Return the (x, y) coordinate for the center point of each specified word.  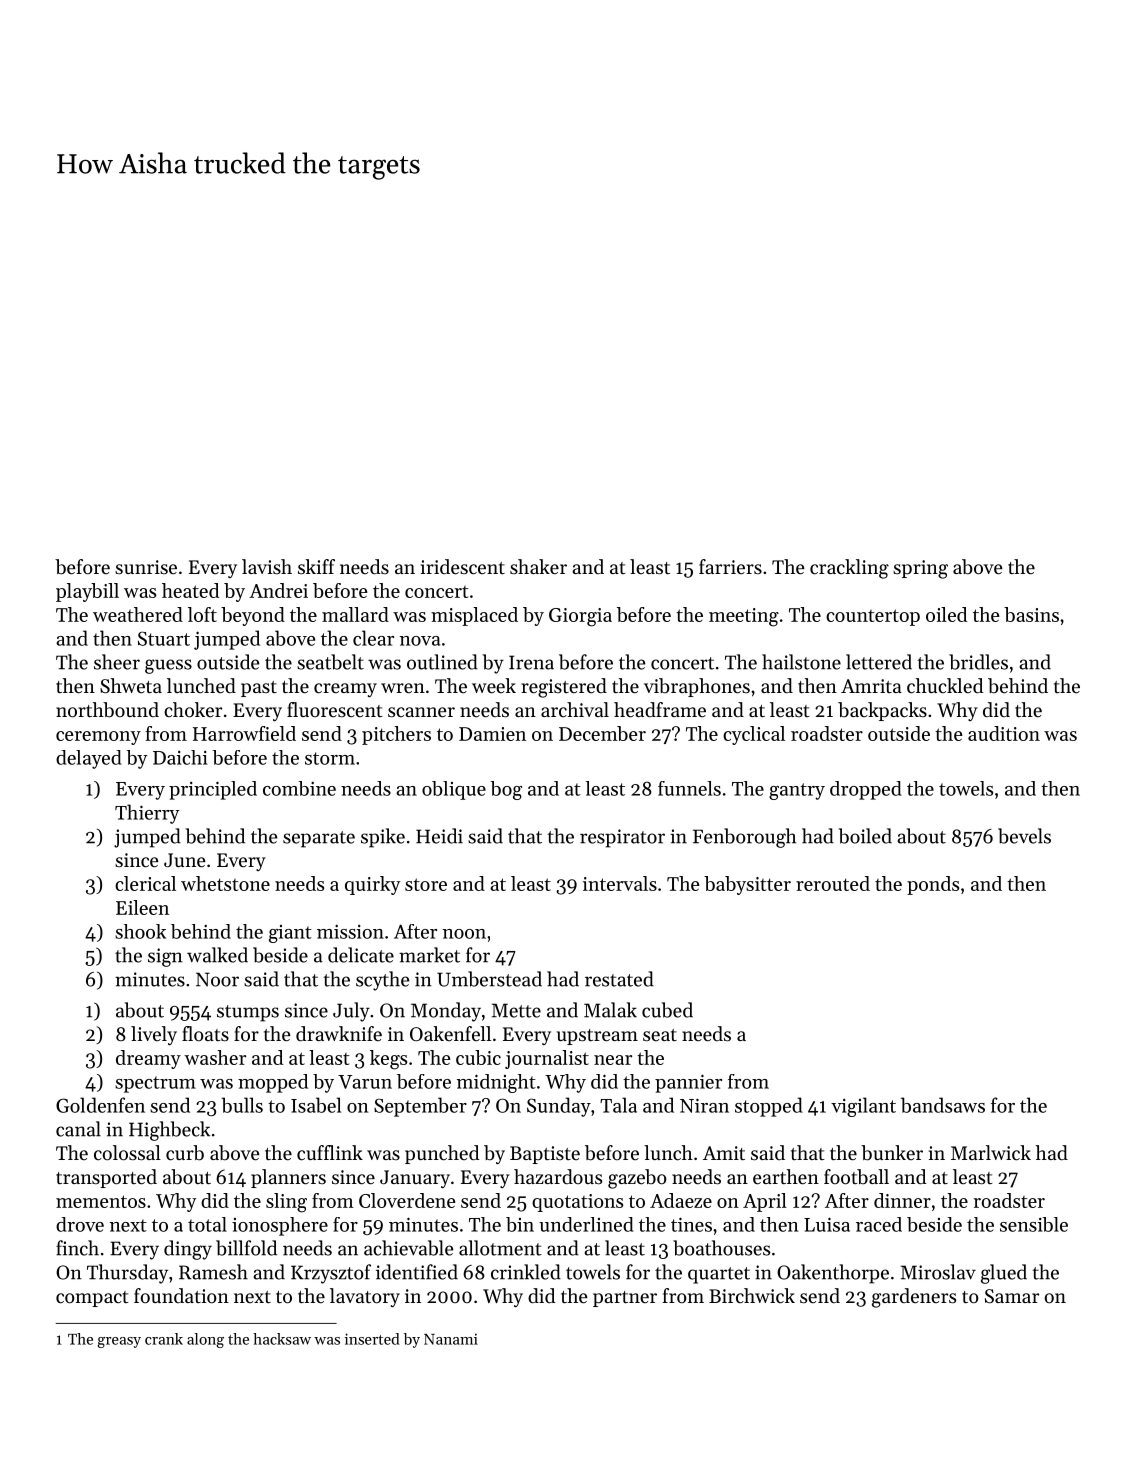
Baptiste (545, 1155)
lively (154, 1035)
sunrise (146, 567)
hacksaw (282, 1339)
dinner (902, 1200)
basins (1031, 614)
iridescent (463, 567)
